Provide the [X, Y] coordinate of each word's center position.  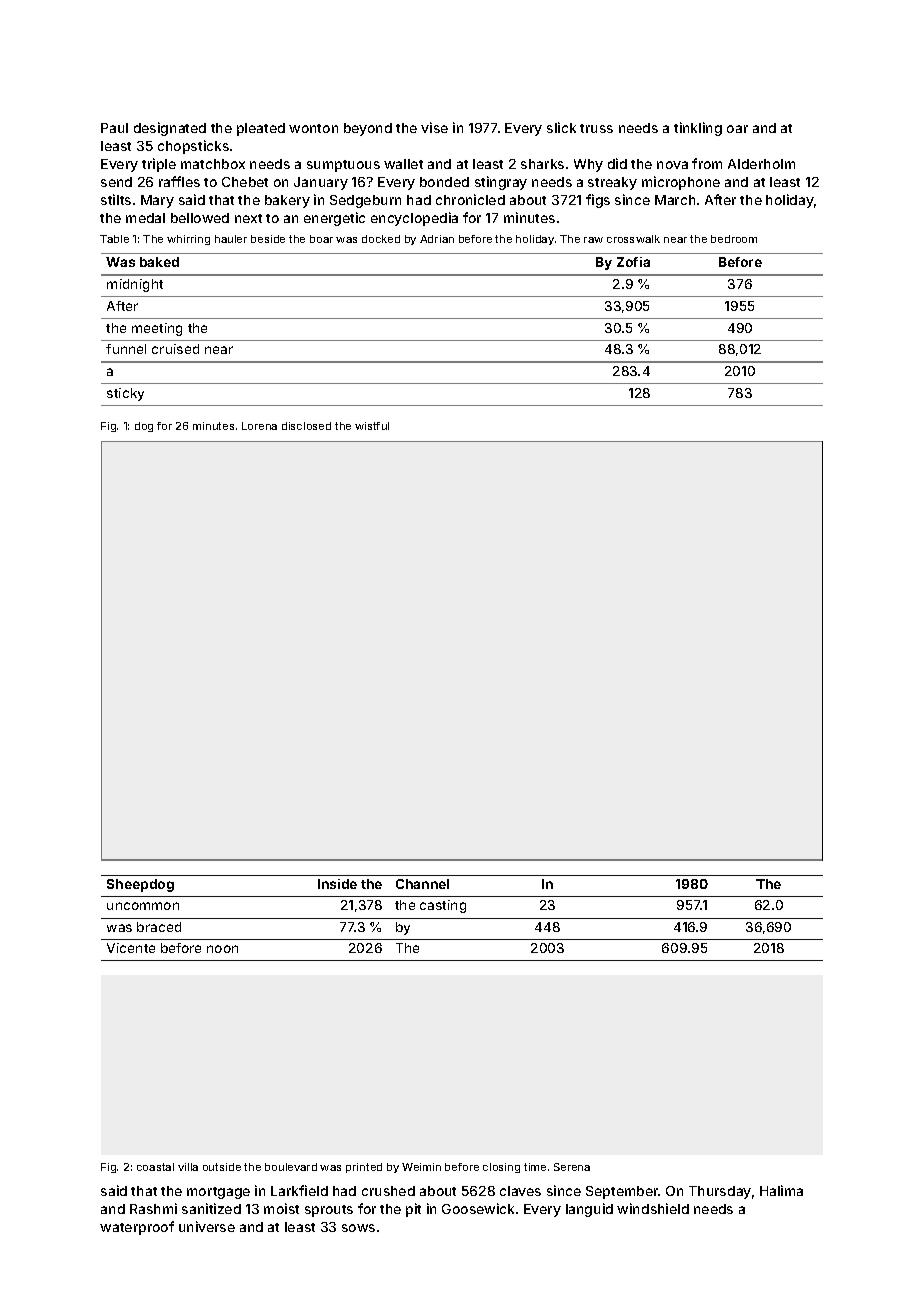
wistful [372, 426]
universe [207, 1226]
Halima [781, 1190]
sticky [125, 394]
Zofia [633, 262]
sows [358, 1228]
